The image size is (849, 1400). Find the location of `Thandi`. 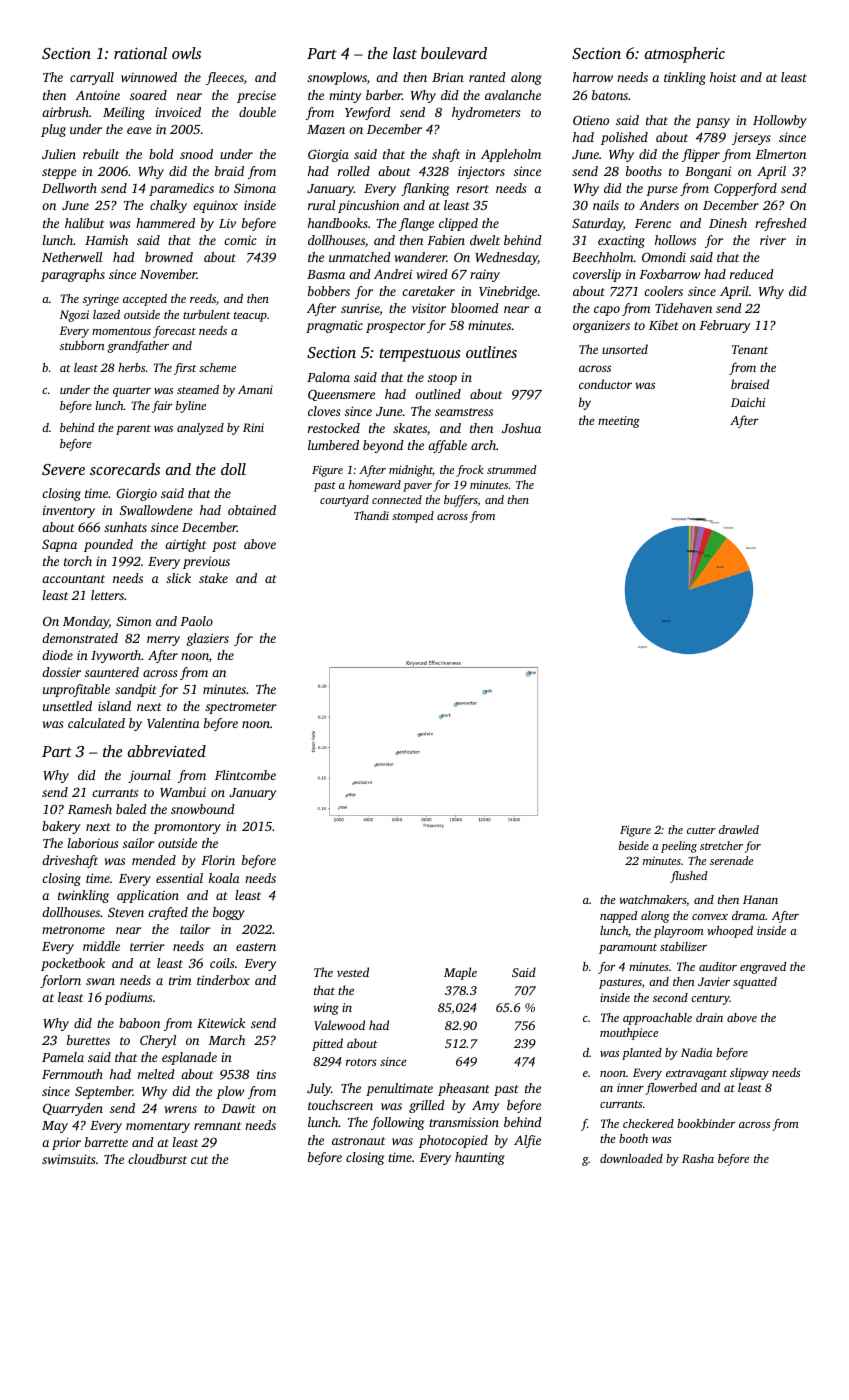

Thandi is located at coordinates (371, 515).
